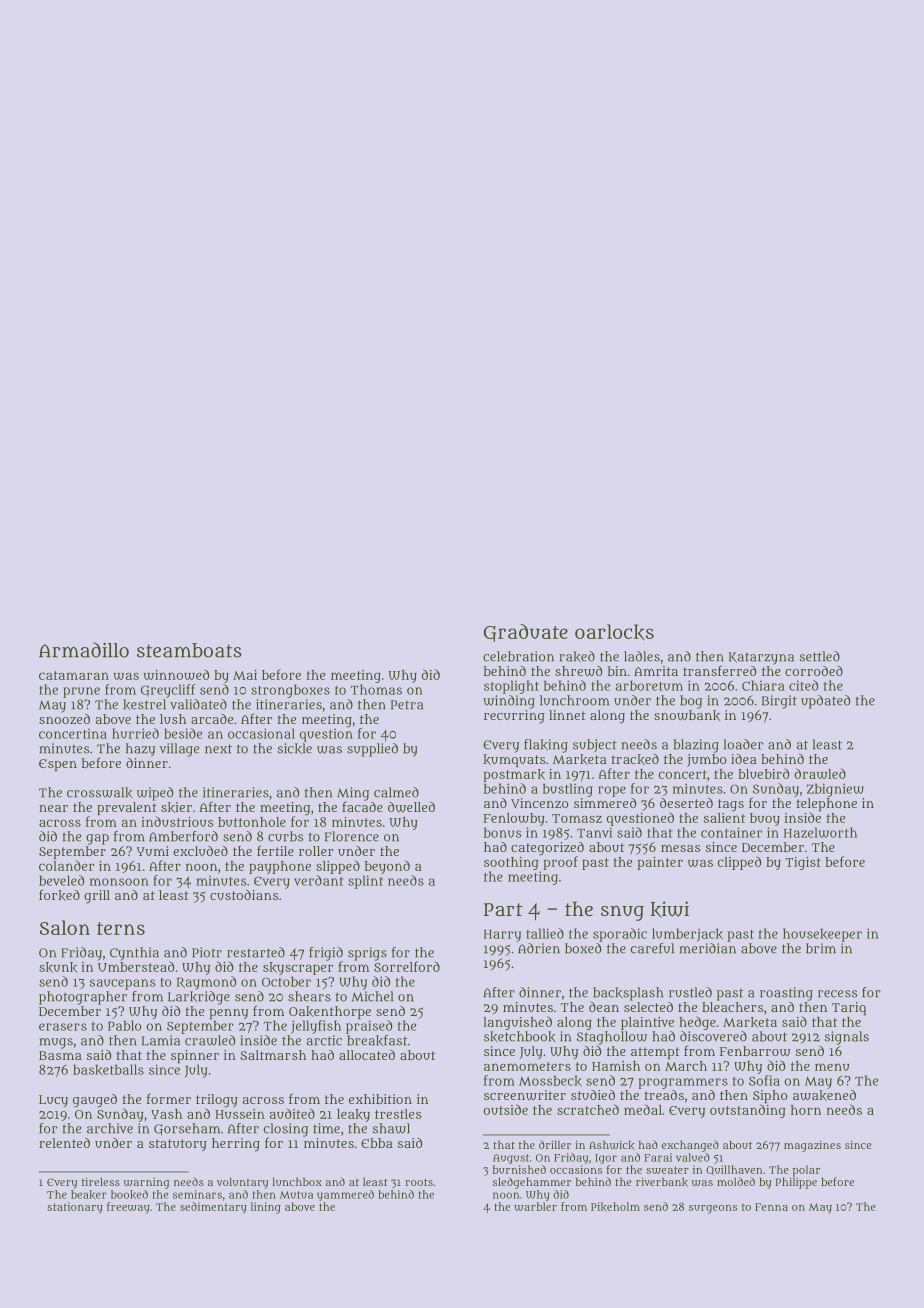  Describe the element at coordinates (367, 1055) in the image. I see `allocated` at that location.
